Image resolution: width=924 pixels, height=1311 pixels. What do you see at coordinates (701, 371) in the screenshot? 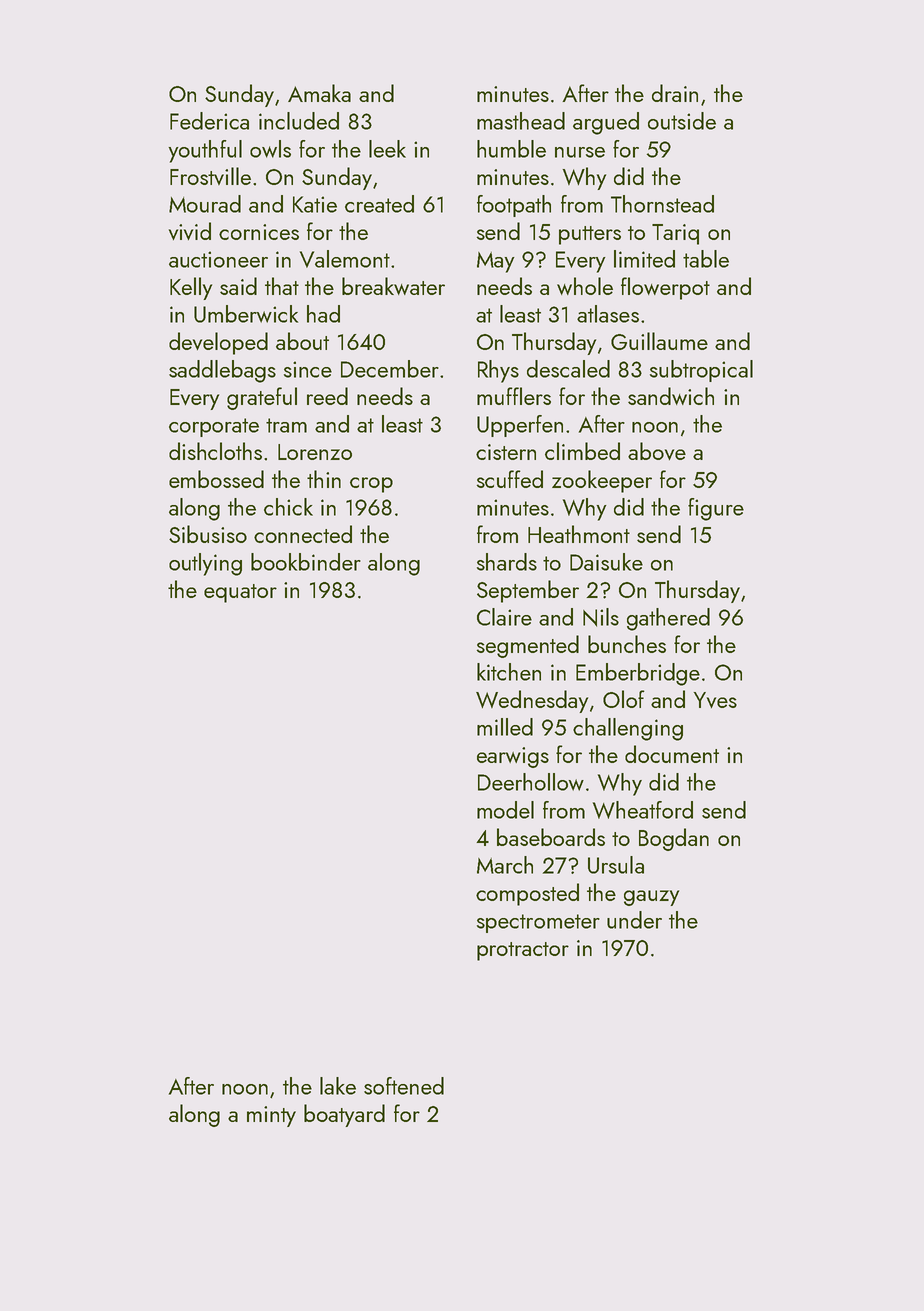
I see `subtropical` at bounding box center [701, 371].
